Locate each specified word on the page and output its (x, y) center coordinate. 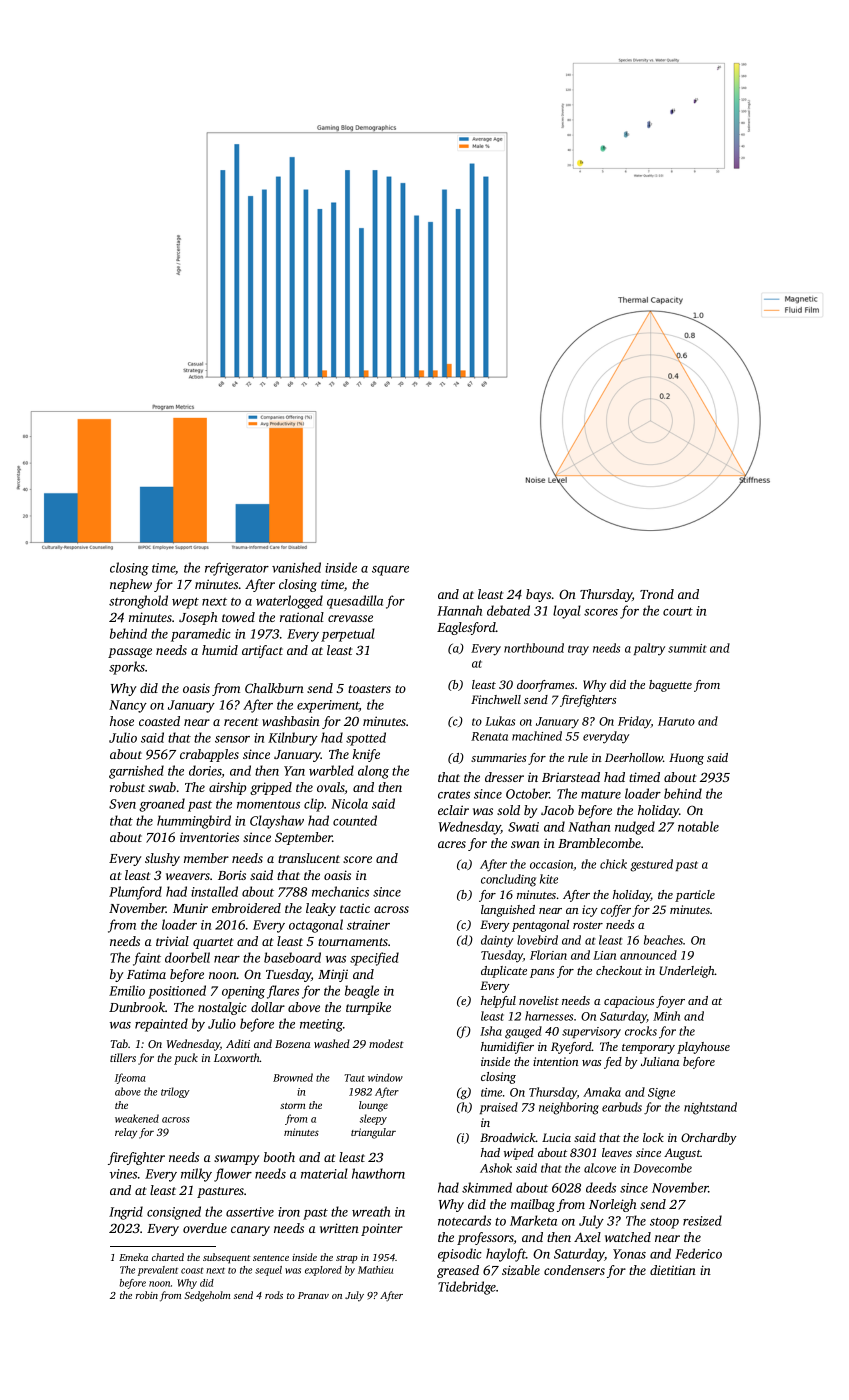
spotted (366, 739)
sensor (232, 739)
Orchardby (709, 1139)
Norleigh (613, 1205)
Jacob (557, 810)
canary (250, 1231)
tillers (123, 1057)
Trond (657, 594)
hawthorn (378, 1173)
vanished (296, 567)
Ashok (496, 1168)
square (390, 571)
